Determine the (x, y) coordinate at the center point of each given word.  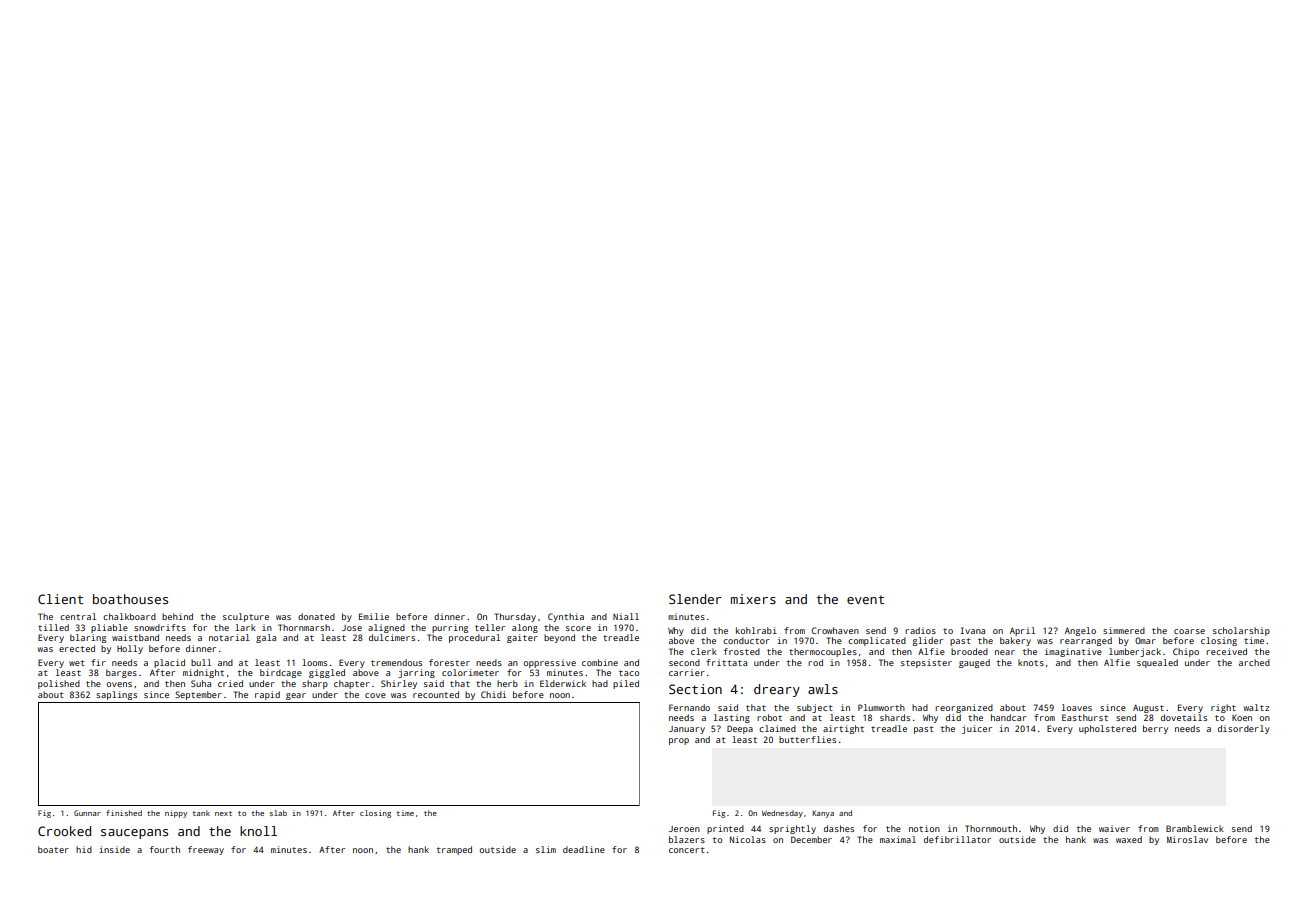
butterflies (807, 739)
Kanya (823, 814)
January (687, 730)
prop (679, 741)
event (865, 599)
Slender (695, 599)
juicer (977, 729)
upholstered (1107, 729)
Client (60, 599)
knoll (258, 831)
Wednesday (782, 814)
